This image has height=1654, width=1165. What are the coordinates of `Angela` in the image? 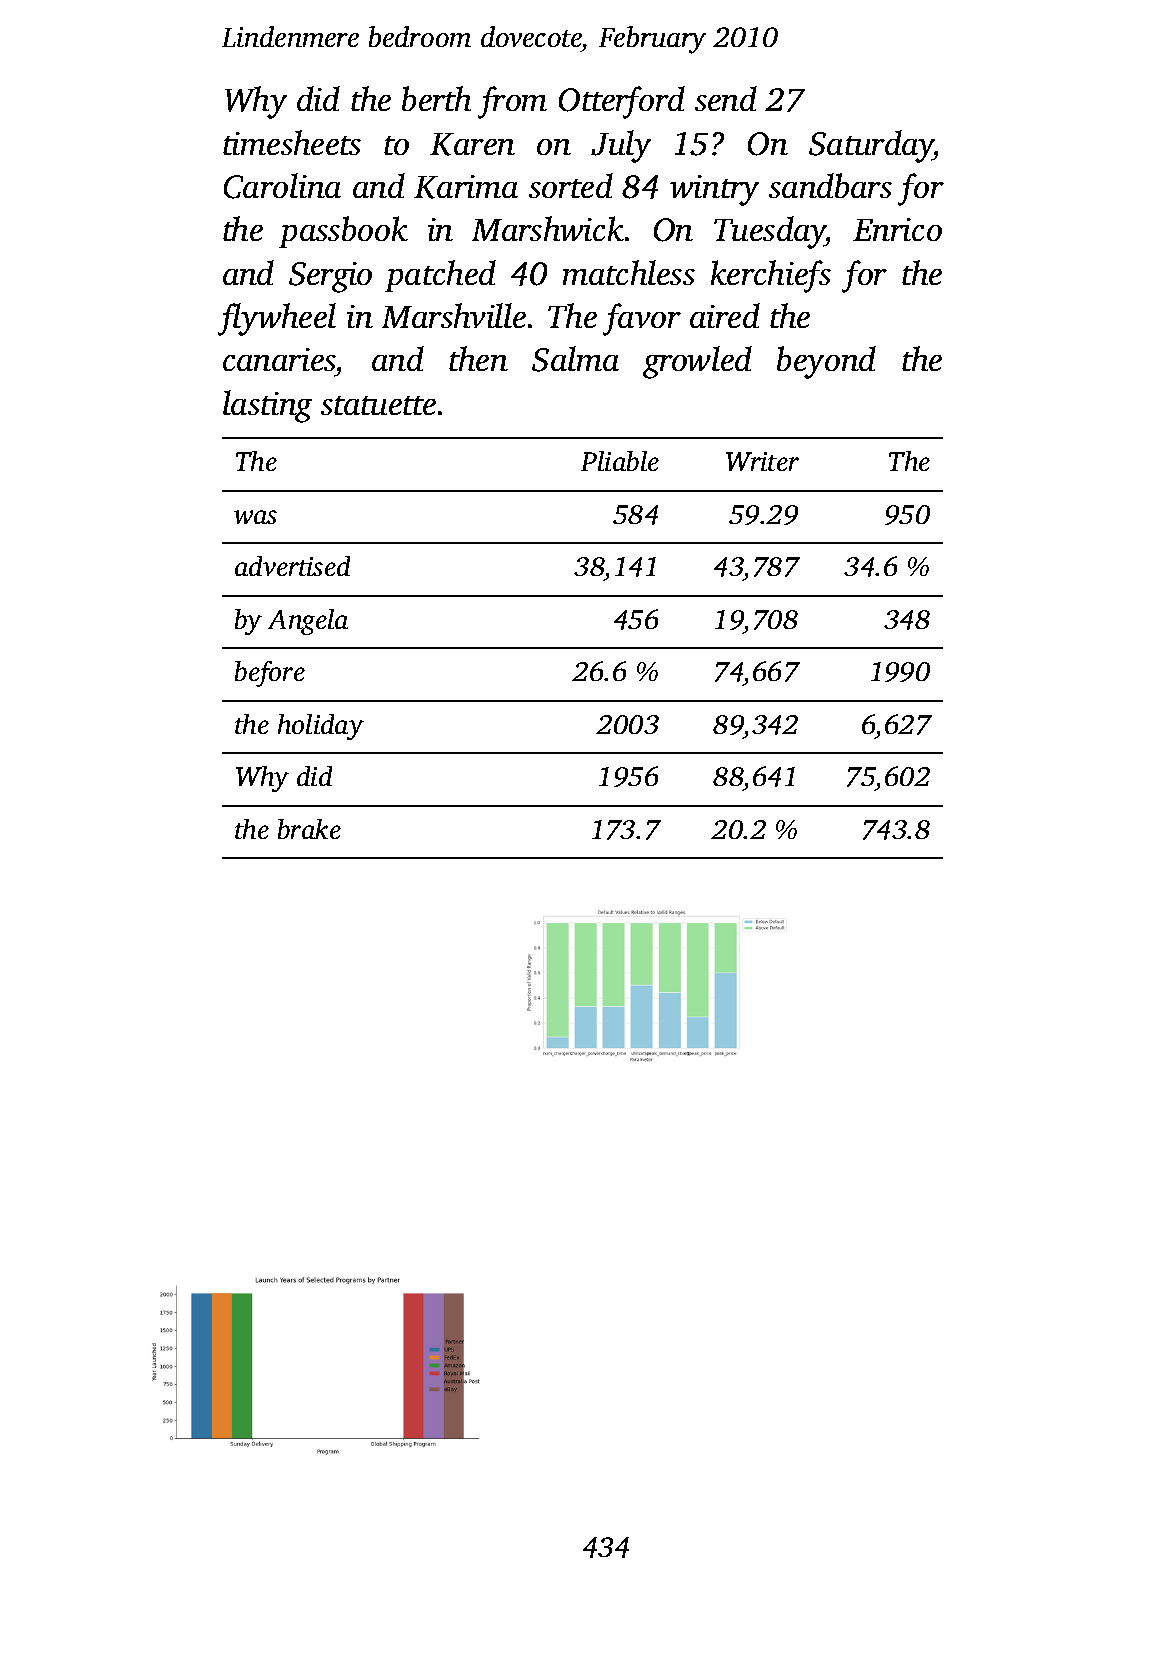 It's located at (308, 622).
